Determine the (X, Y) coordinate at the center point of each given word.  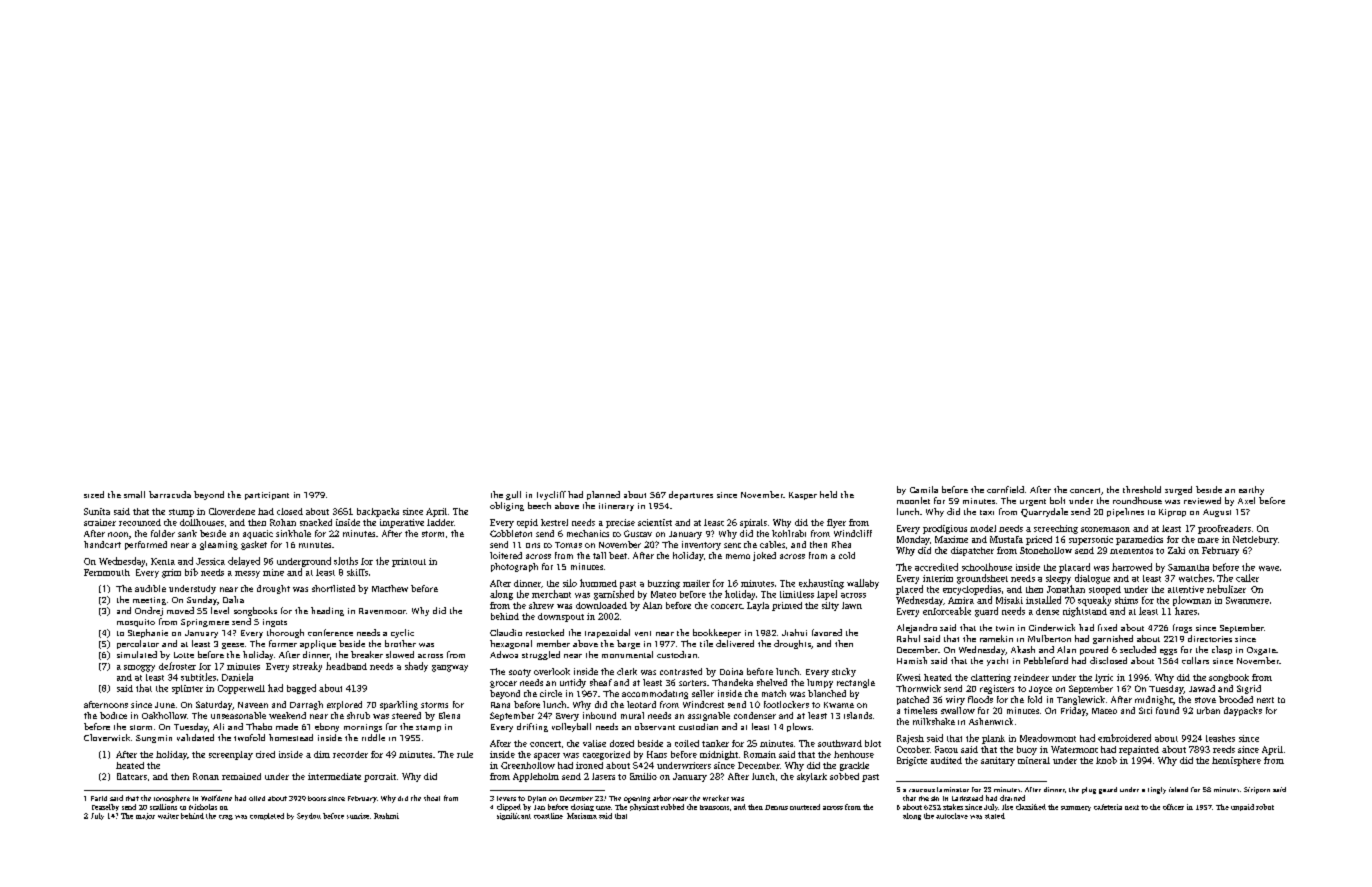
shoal (432, 798)
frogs (1182, 628)
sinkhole (293, 533)
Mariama (582, 816)
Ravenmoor (382, 611)
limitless (797, 594)
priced (1039, 540)
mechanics (588, 533)
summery (1076, 808)
